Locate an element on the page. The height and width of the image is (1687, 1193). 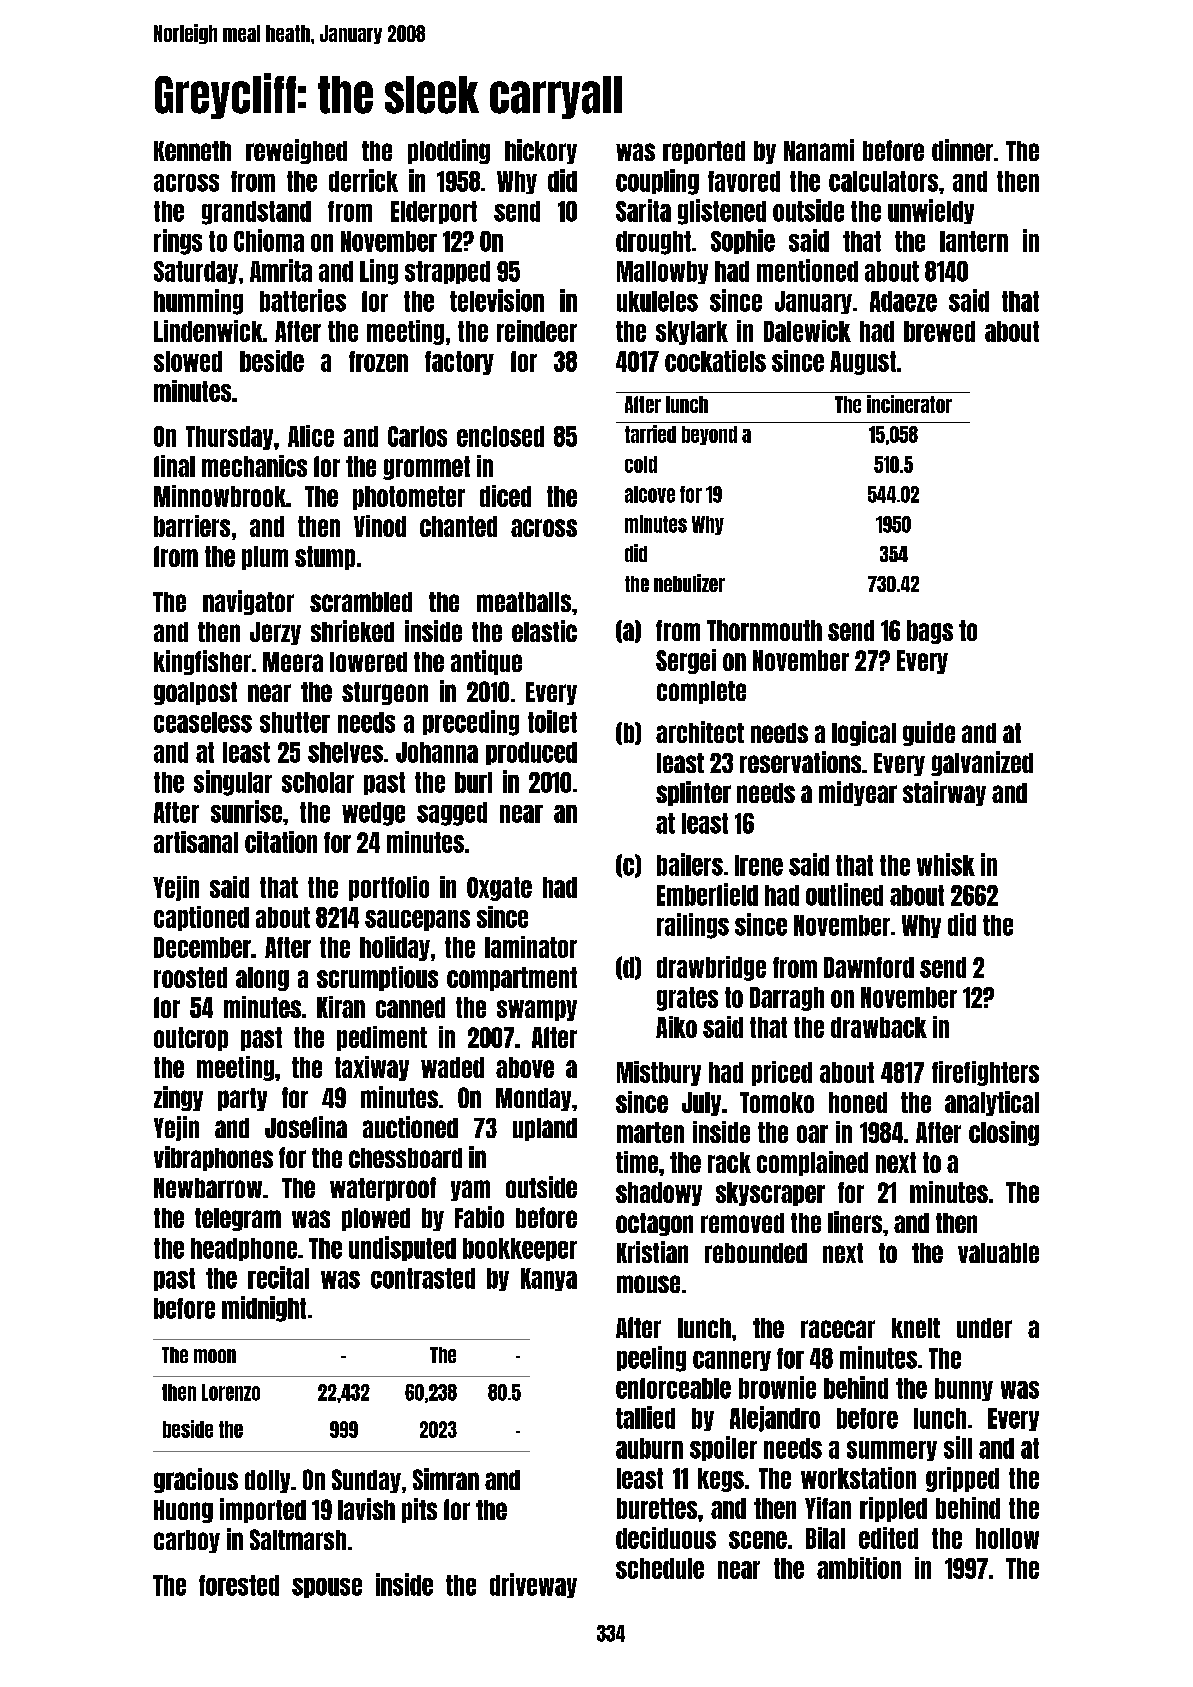
Vinod is located at coordinates (380, 526).
